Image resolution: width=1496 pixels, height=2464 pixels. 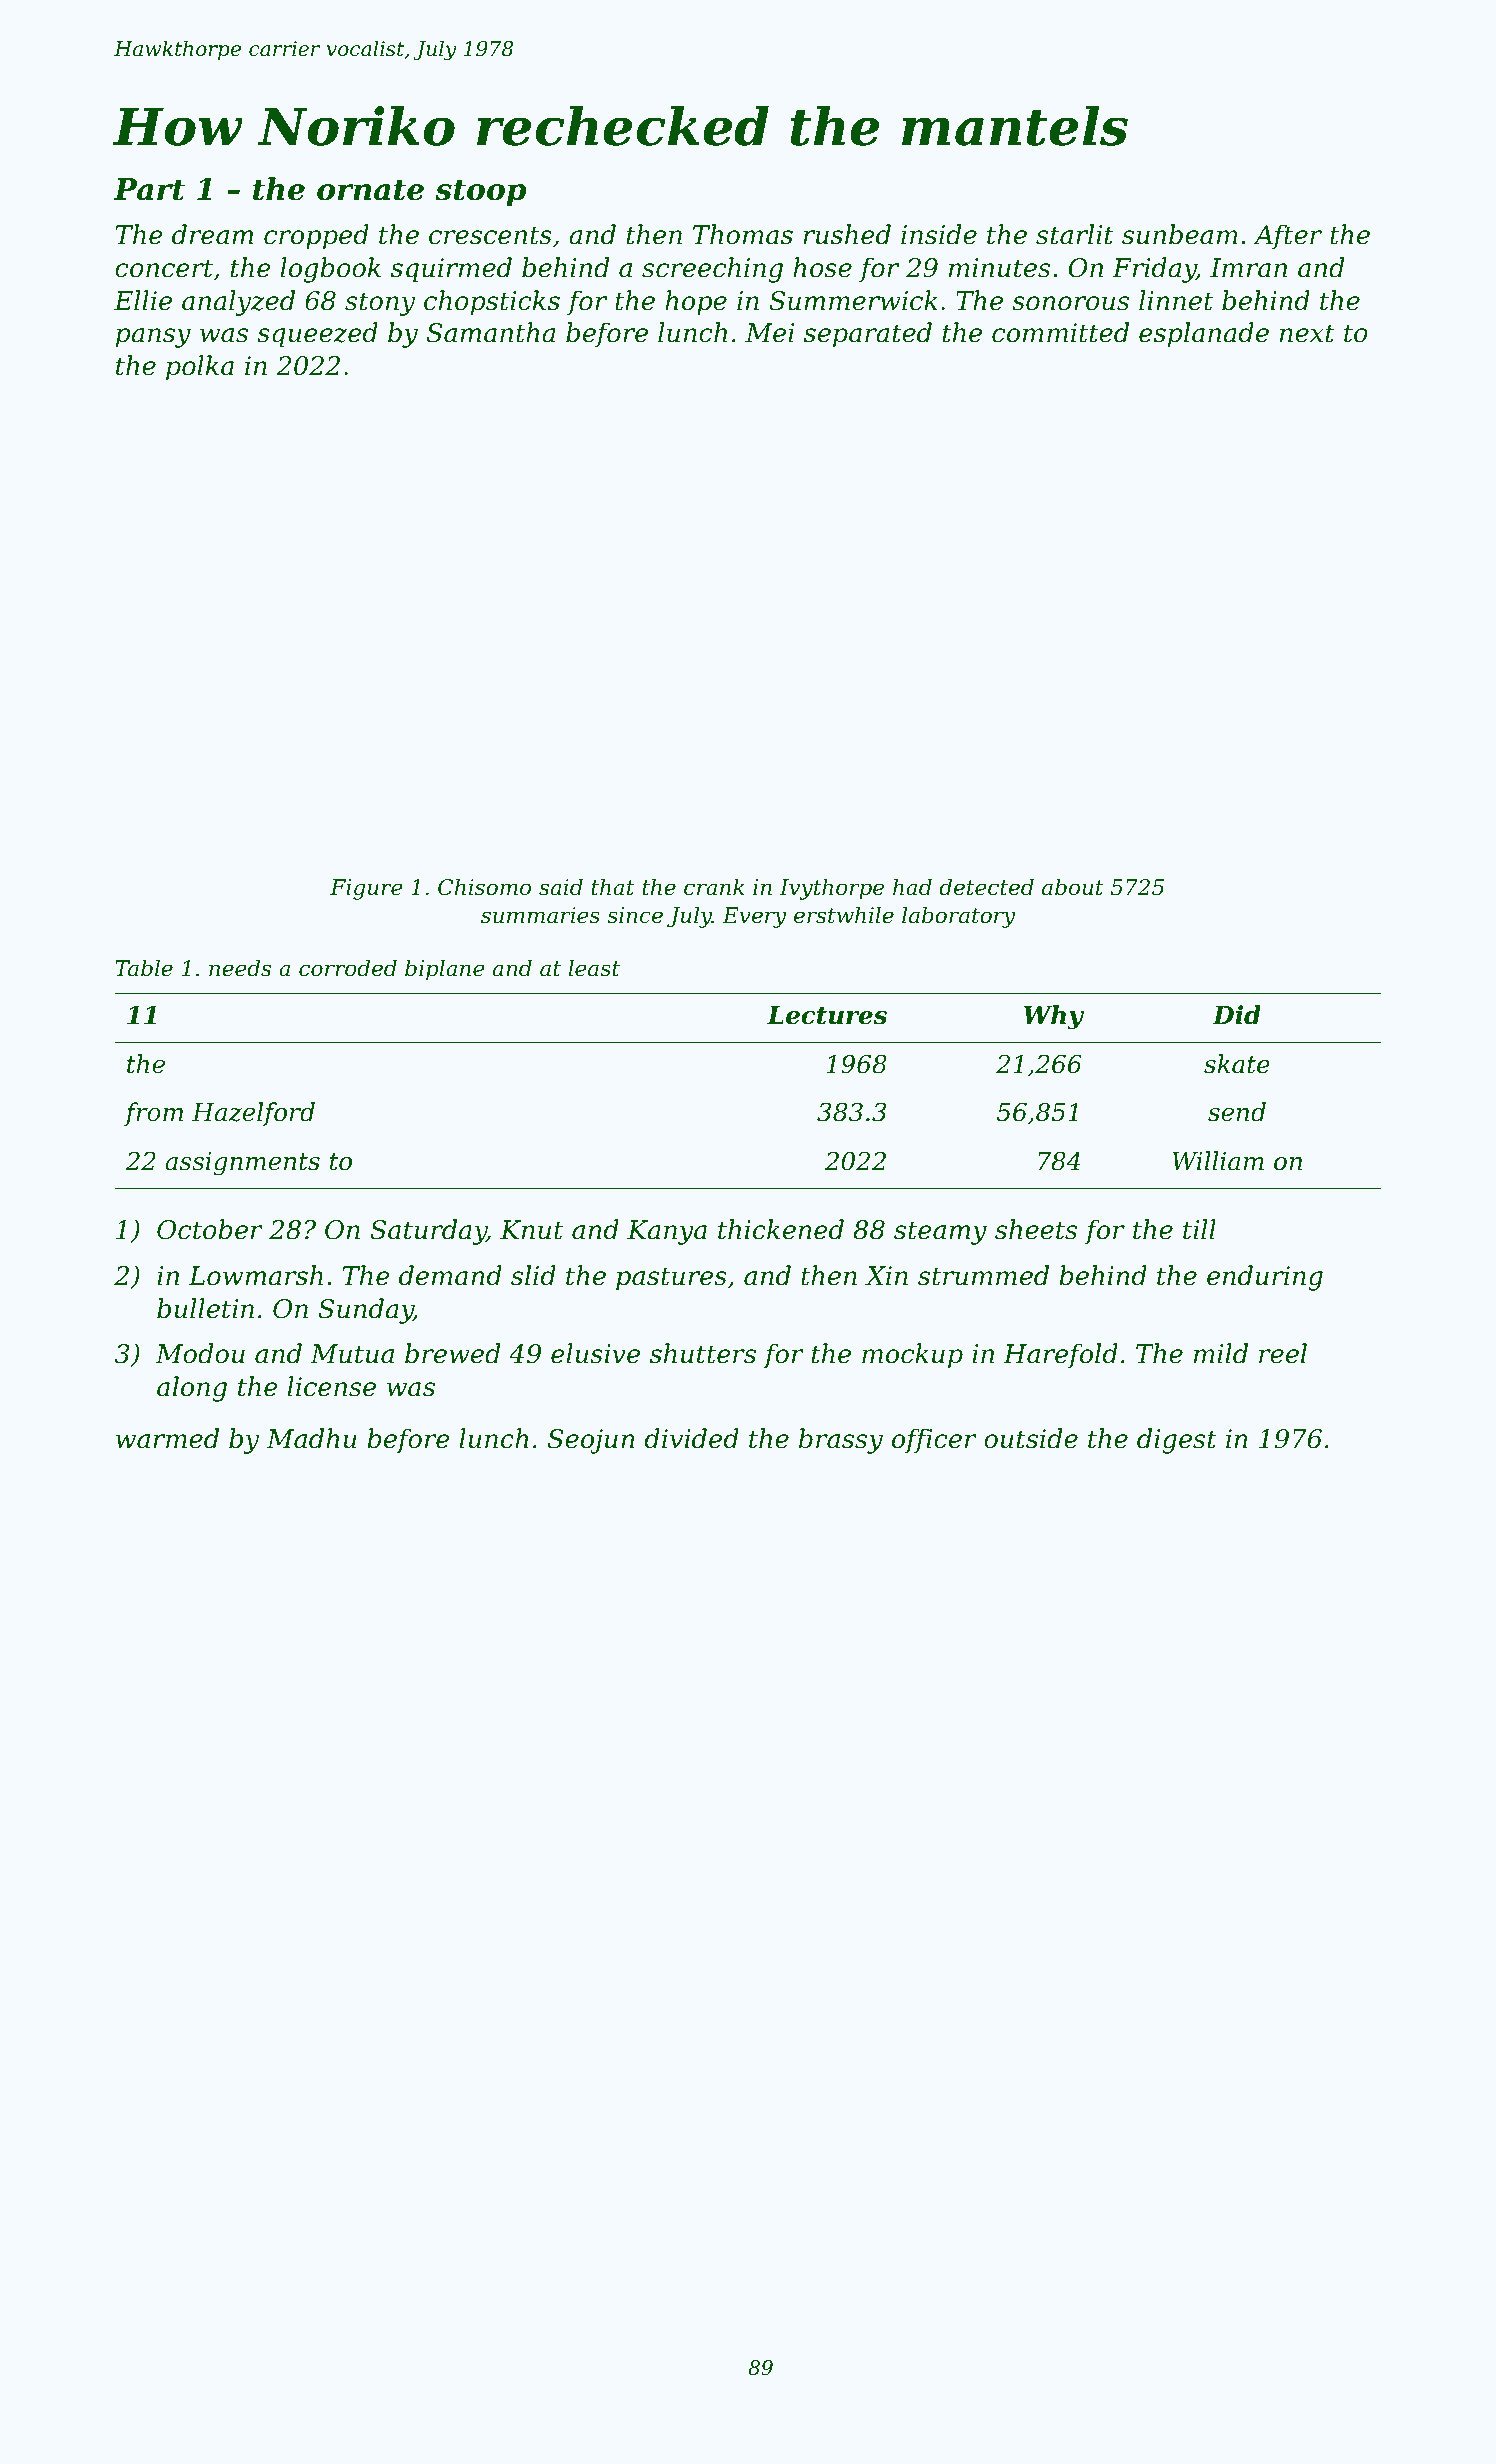 What do you see at coordinates (692, 1438) in the document?
I see `divided` at bounding box center [692, 1438].
